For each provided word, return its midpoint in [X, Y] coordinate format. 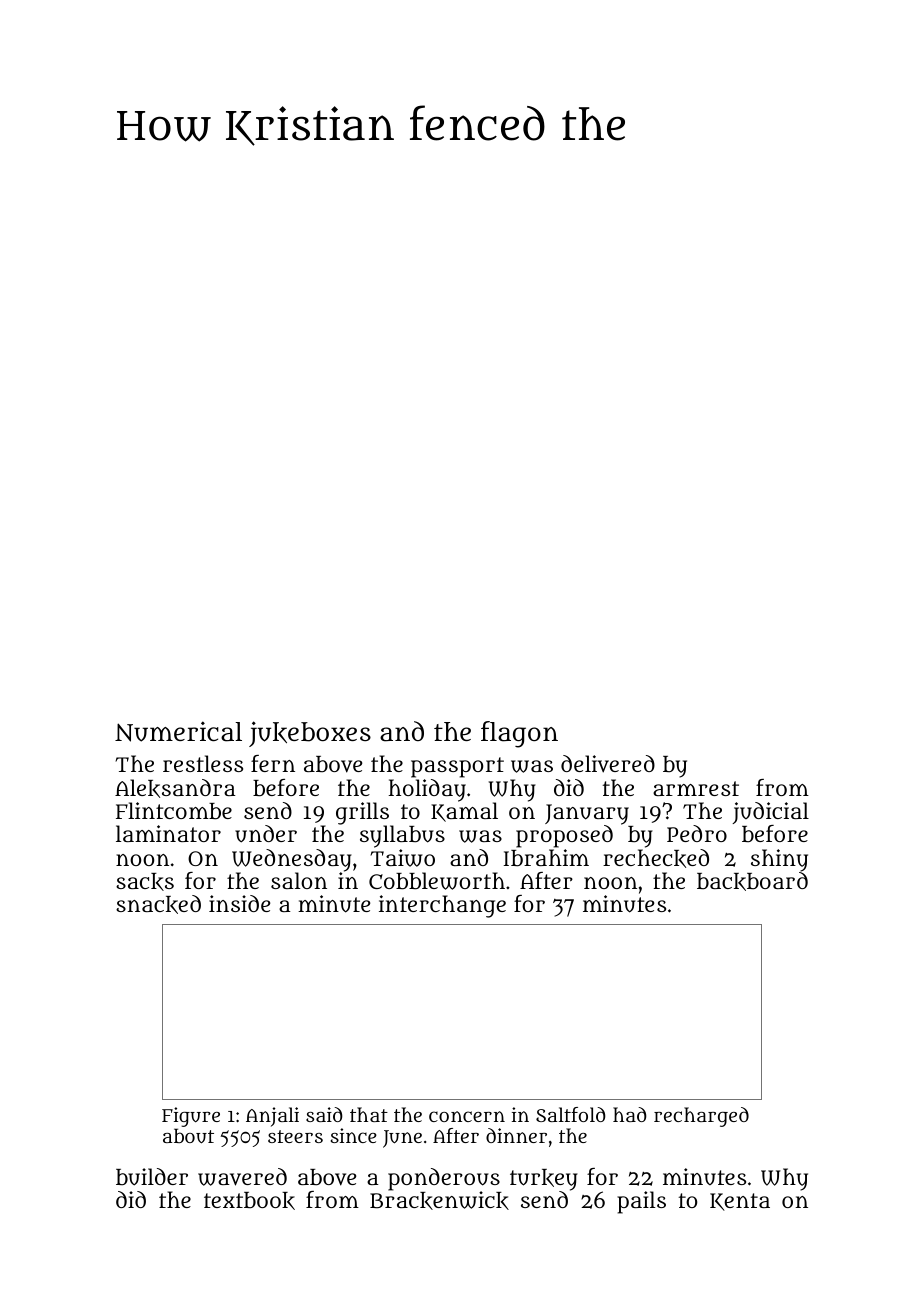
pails [641, 1202]
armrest [696, 788]
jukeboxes [310, 734]
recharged [701, 1117]
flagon [519, 734]
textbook [249, 1201]
